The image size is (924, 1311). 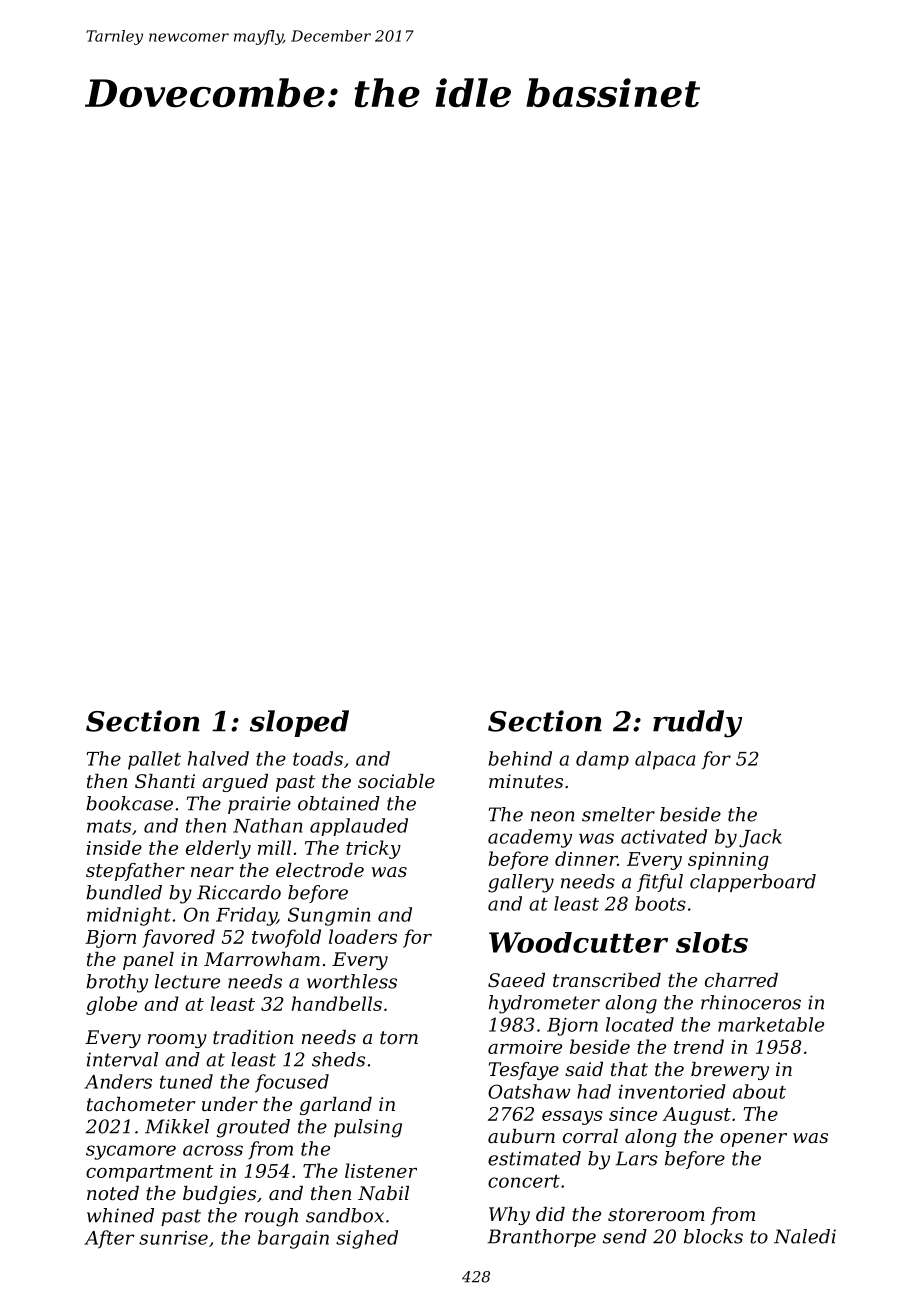 I want to click on tradition, so click(x=253, y=1037).
